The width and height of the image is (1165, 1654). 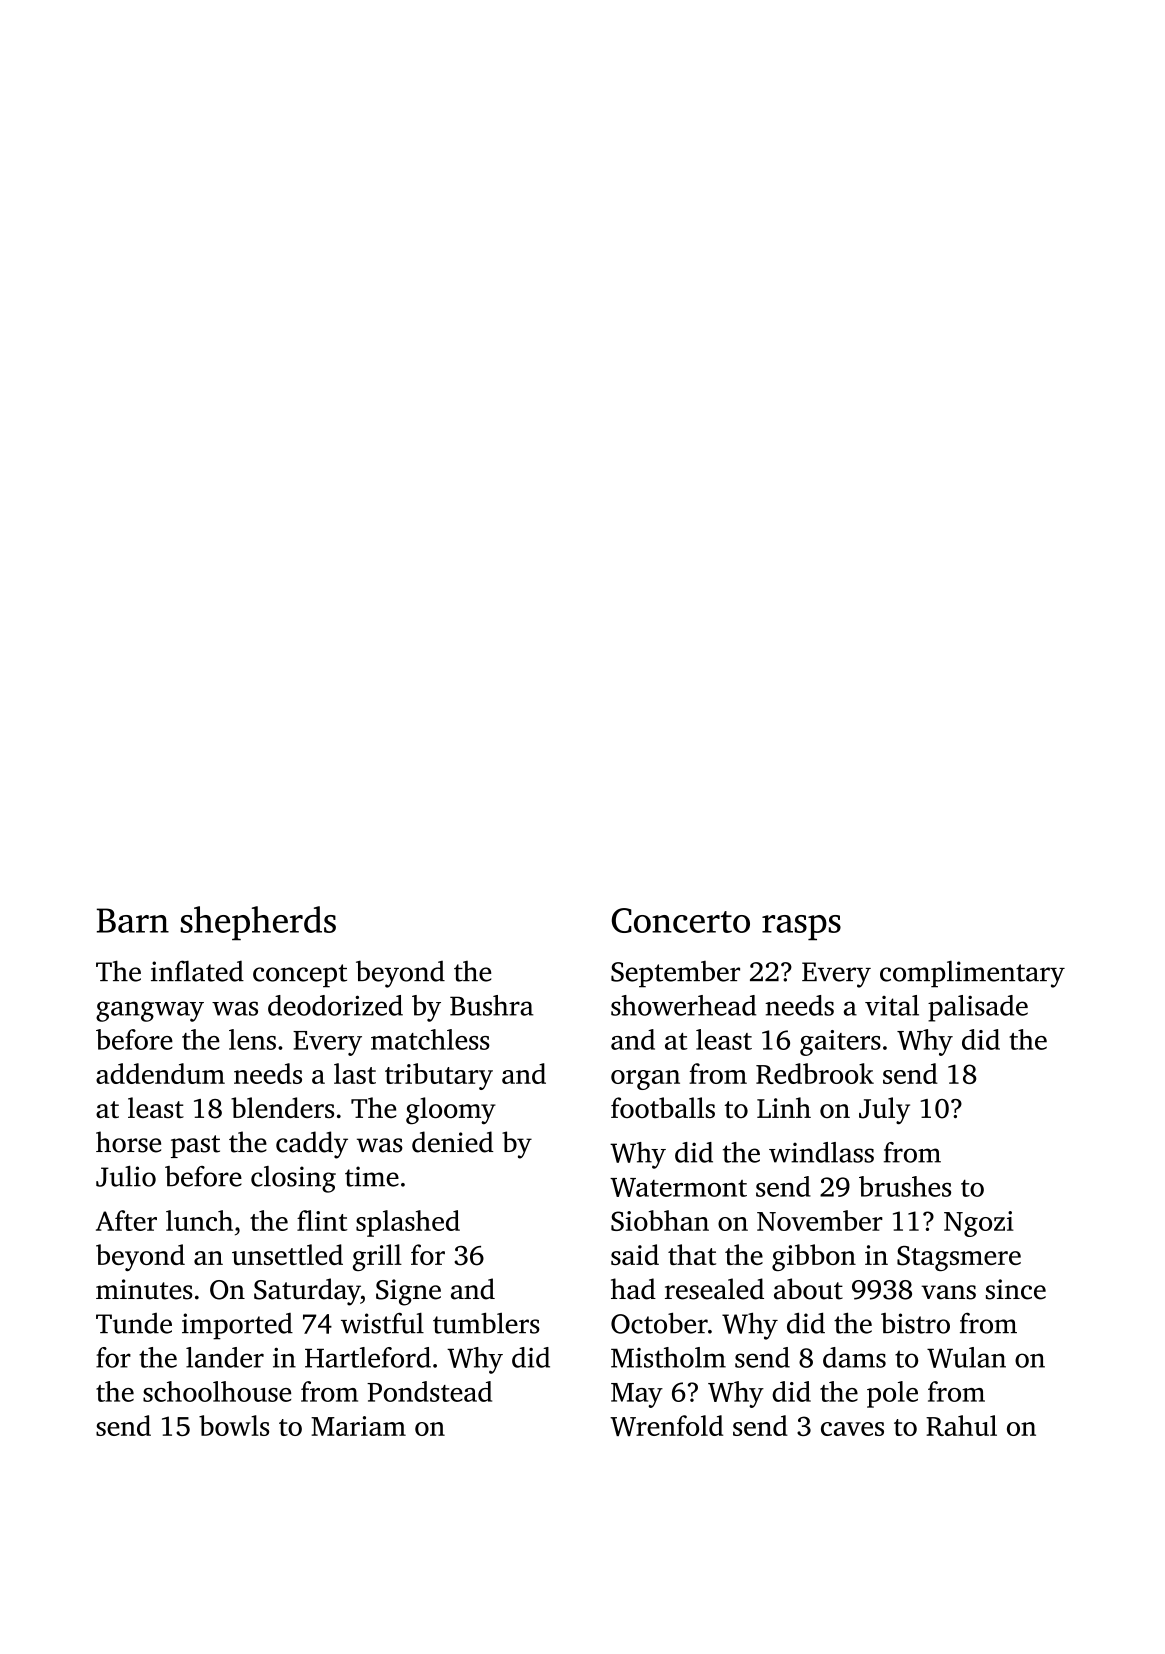 What do you see at coordinates (633, 1289) in the image?
I see `had` at bounding box center [633, 1289].
